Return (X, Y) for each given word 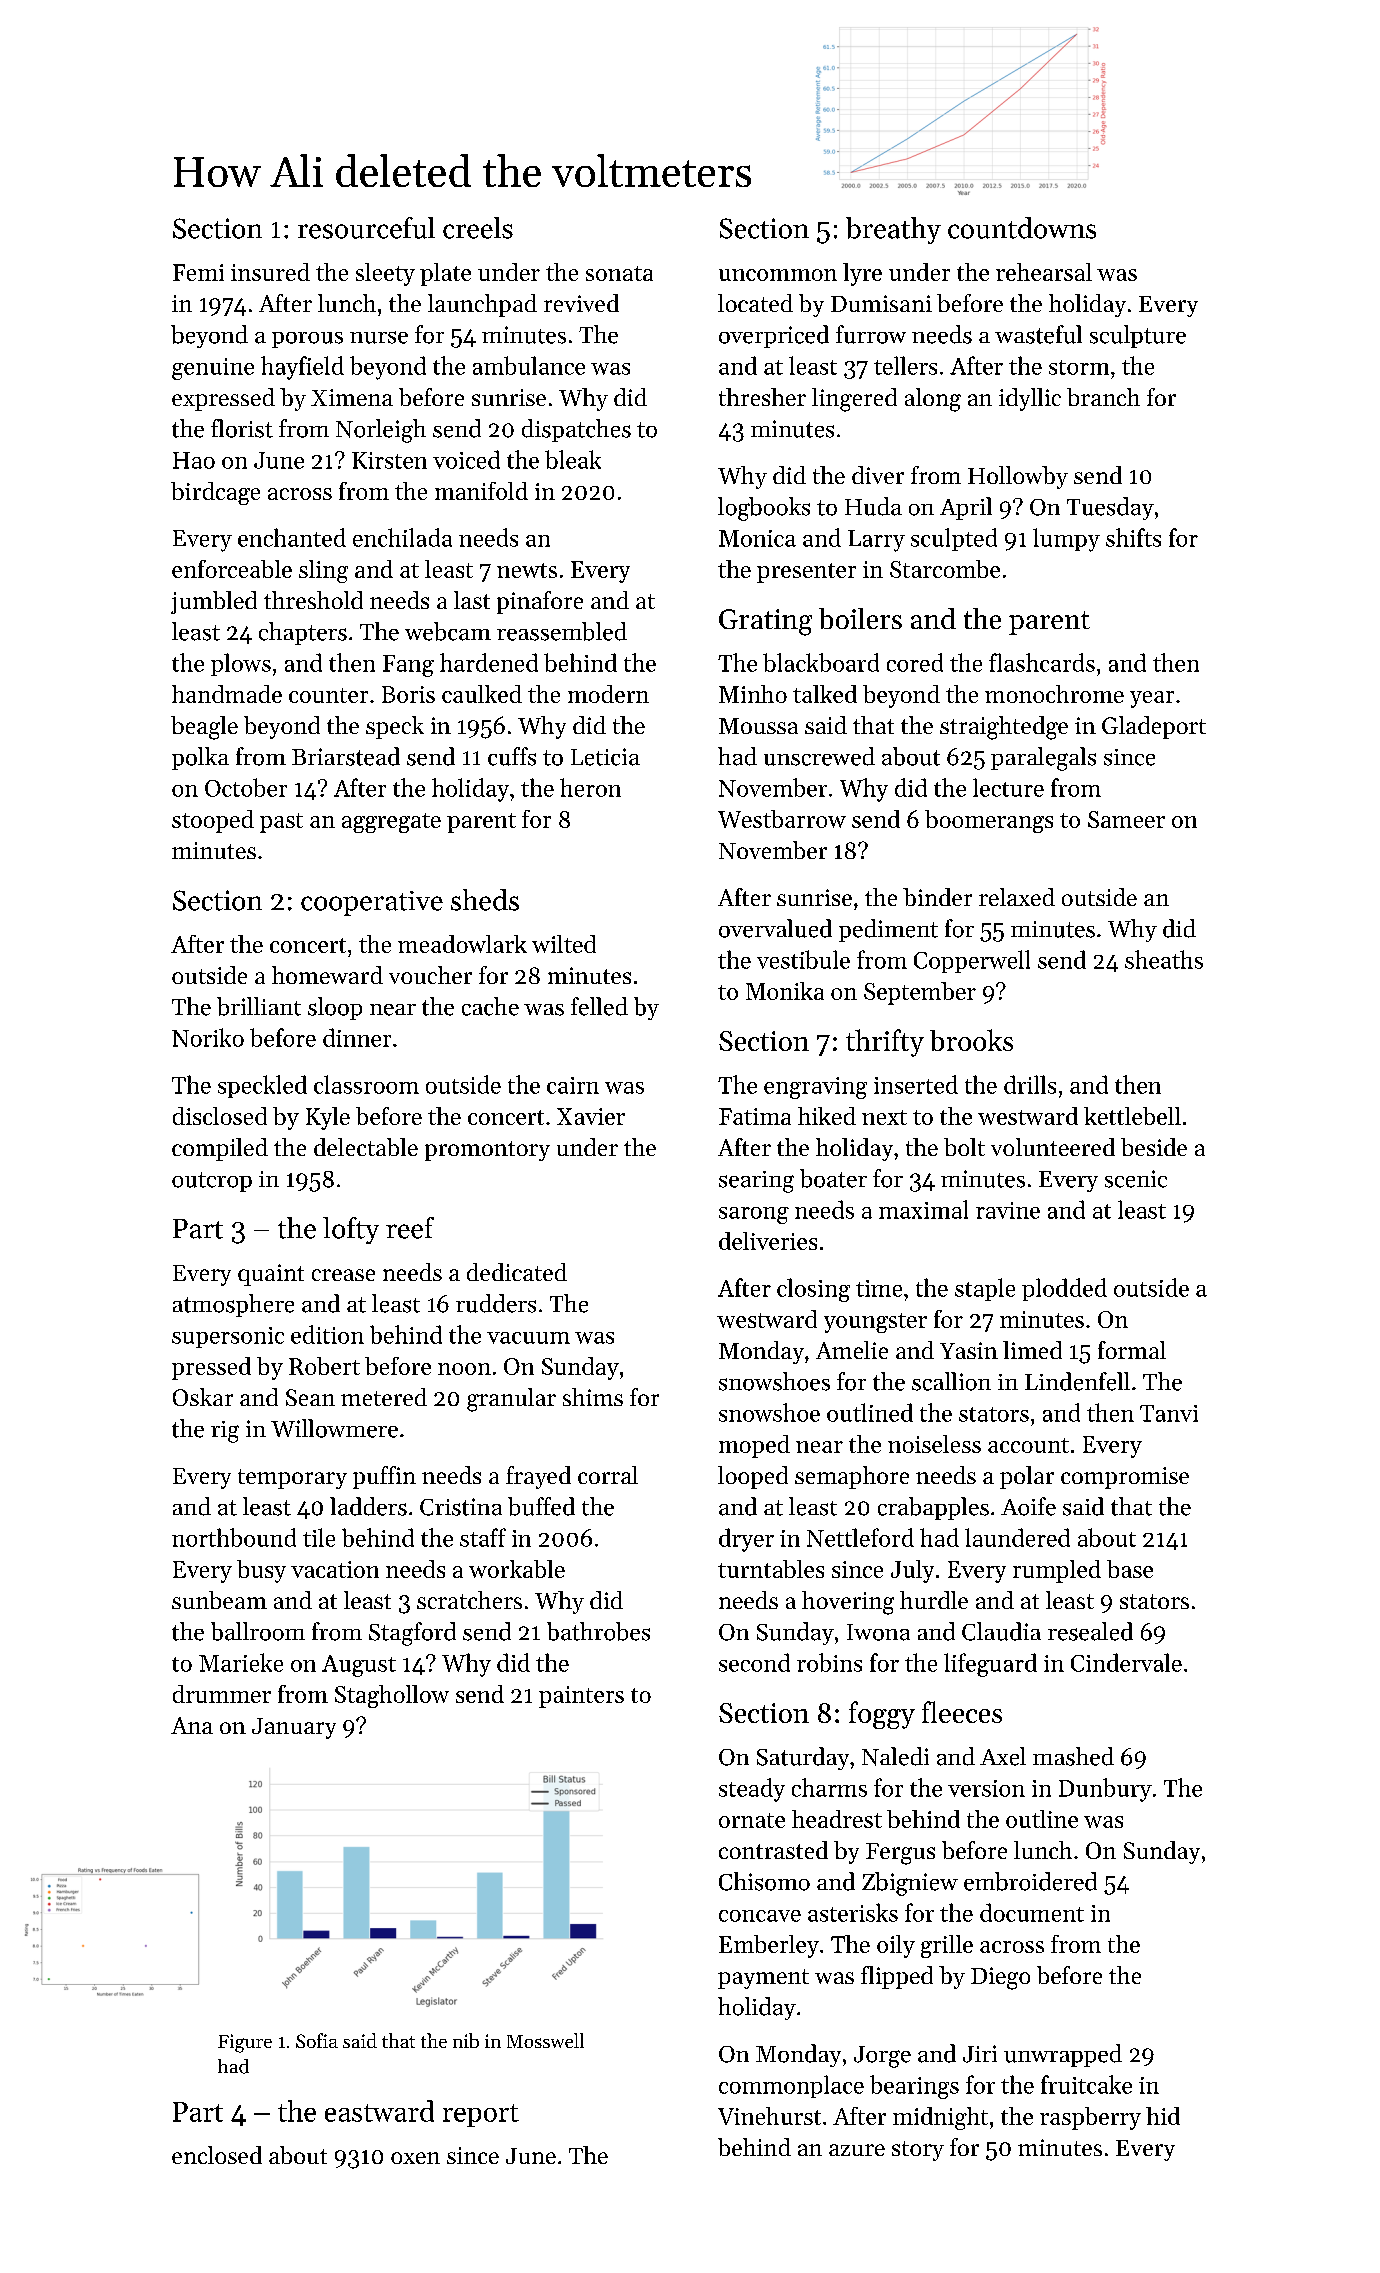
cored (915, 662)
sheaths (1164, 959)
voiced (466, 459)
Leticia (605, 757)
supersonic (228, 1337)
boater (833, 1178)
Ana (192, 1725)
